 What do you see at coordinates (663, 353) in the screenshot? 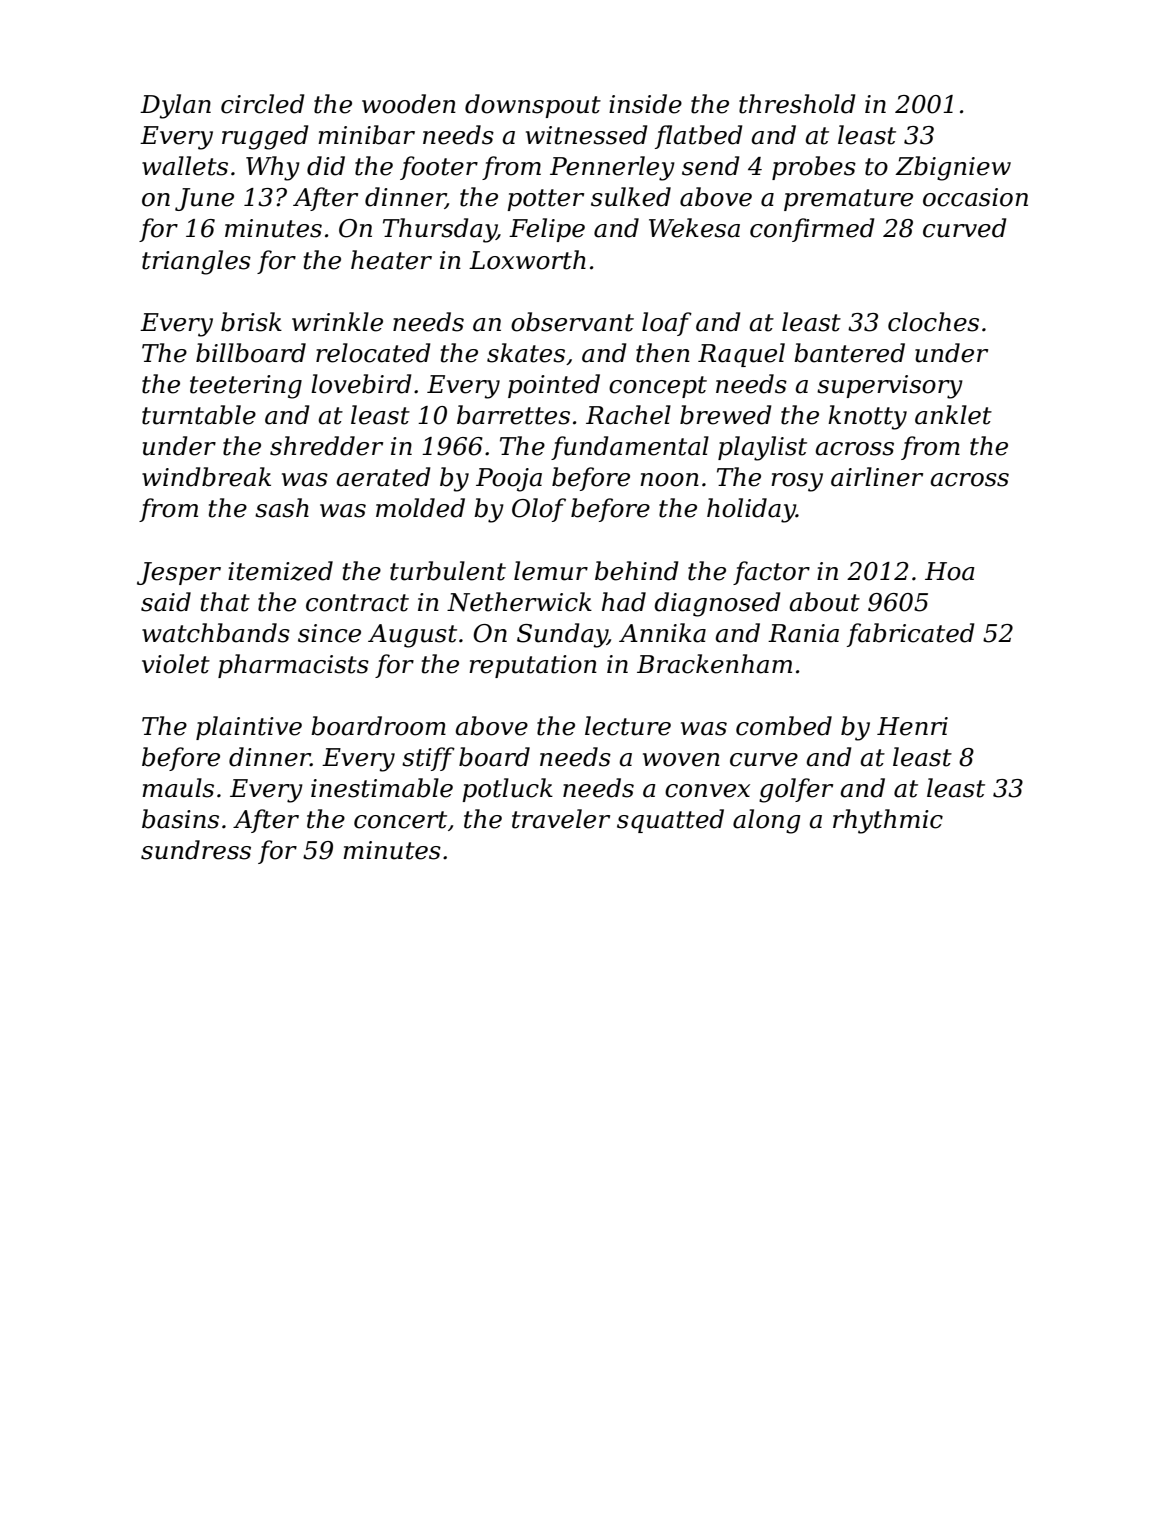
I see `then` at bounding box center [663, 353].
